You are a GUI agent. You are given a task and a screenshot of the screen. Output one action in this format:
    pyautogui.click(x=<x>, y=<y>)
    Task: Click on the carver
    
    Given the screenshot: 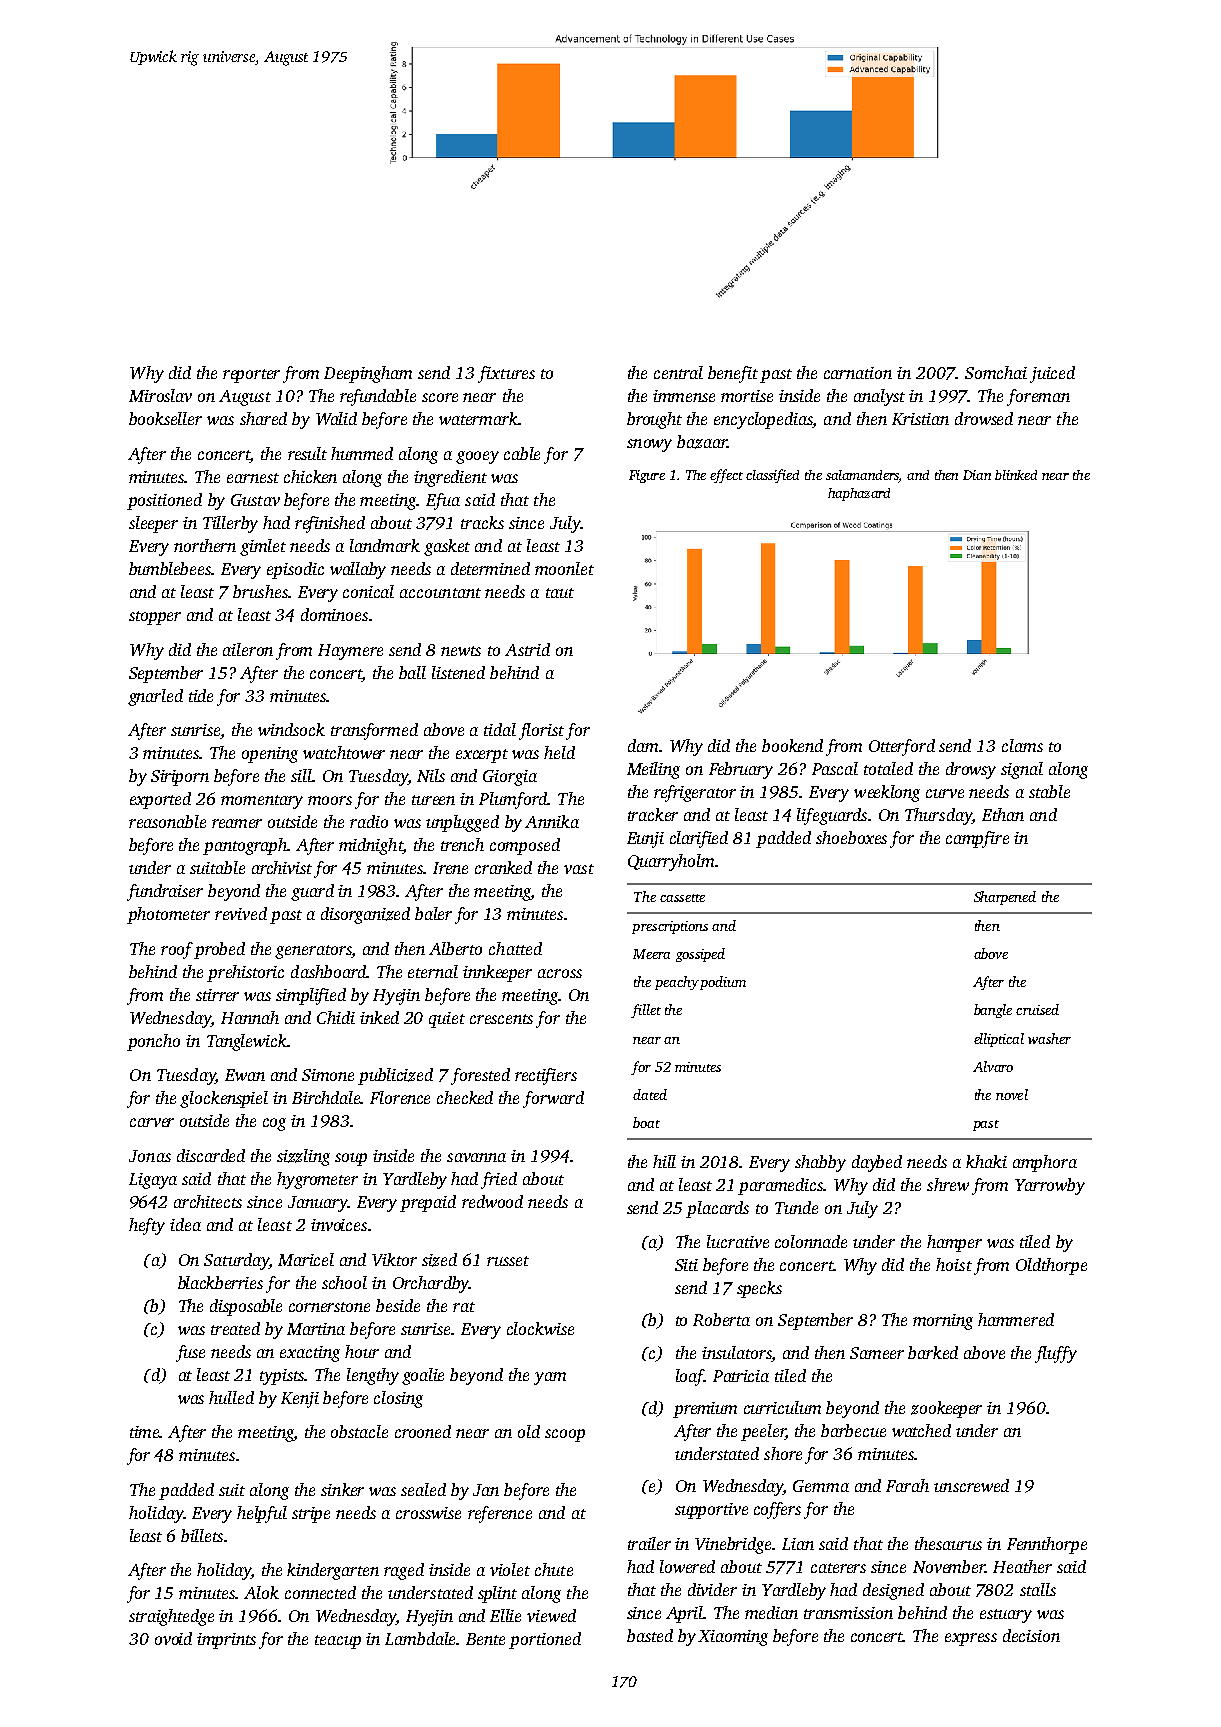 What is the action you would take?
    pyautogui.click(x=152, y=1122)
